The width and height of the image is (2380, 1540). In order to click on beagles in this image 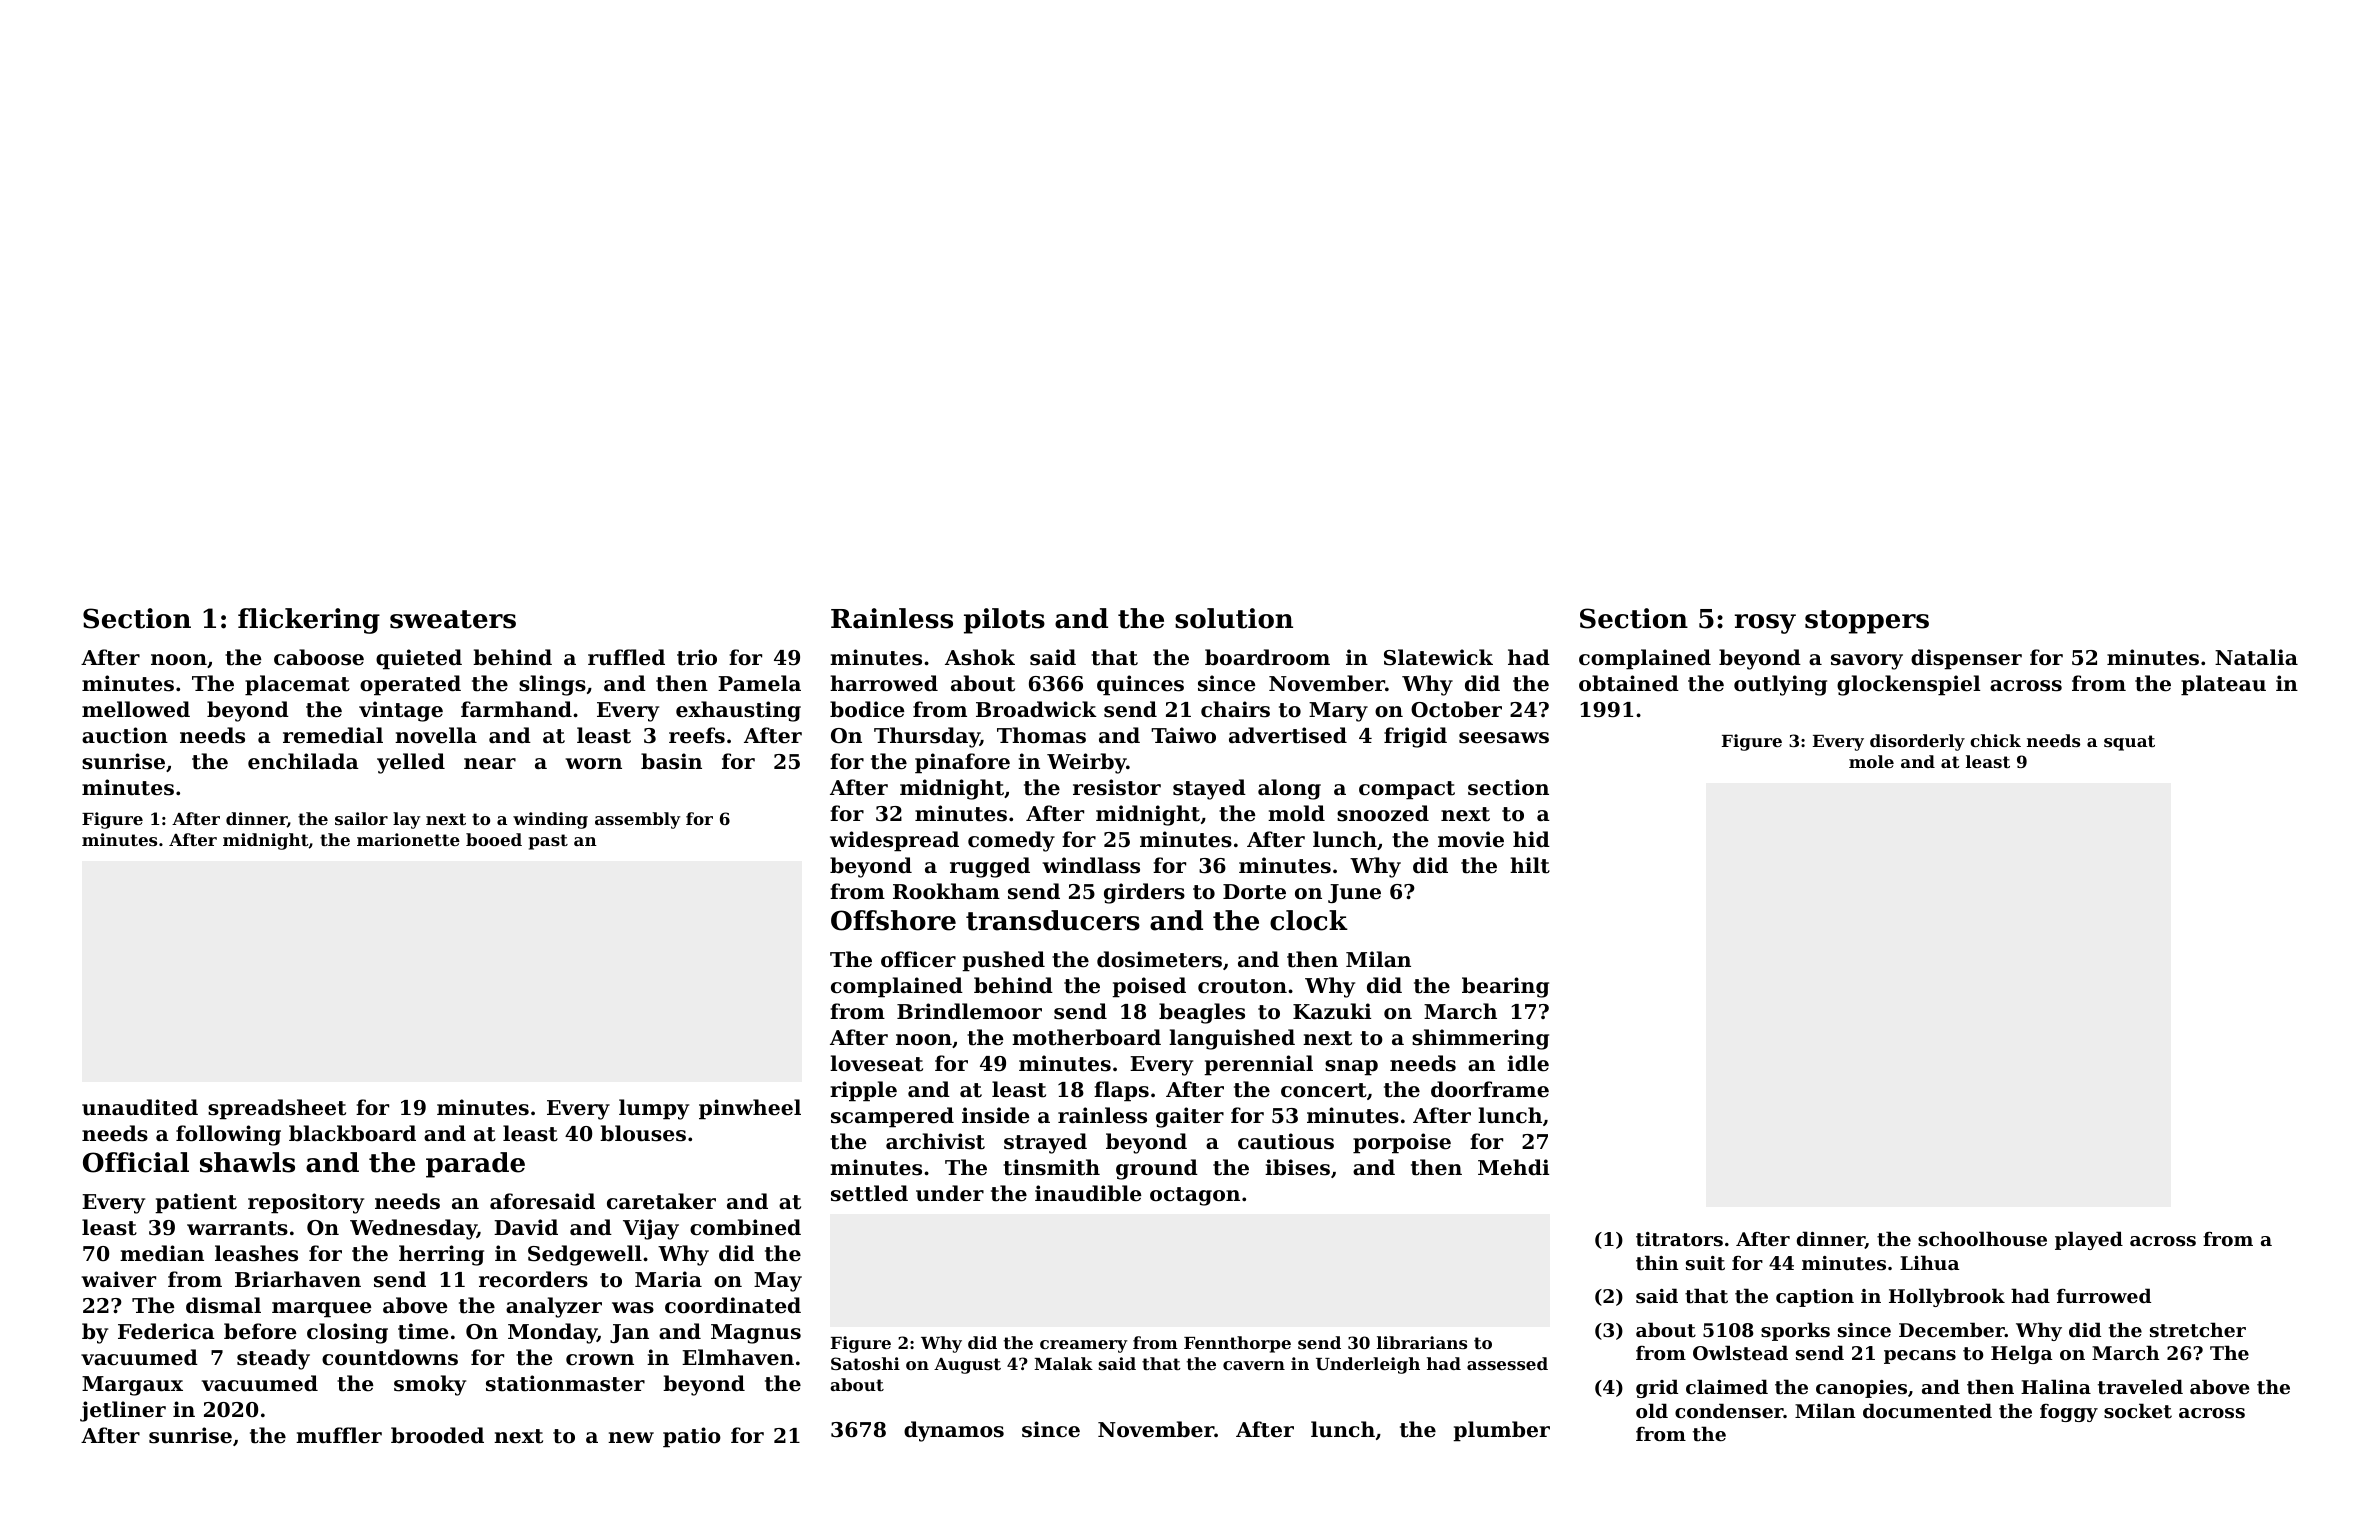, I will do `click(1202, 1013)`.
